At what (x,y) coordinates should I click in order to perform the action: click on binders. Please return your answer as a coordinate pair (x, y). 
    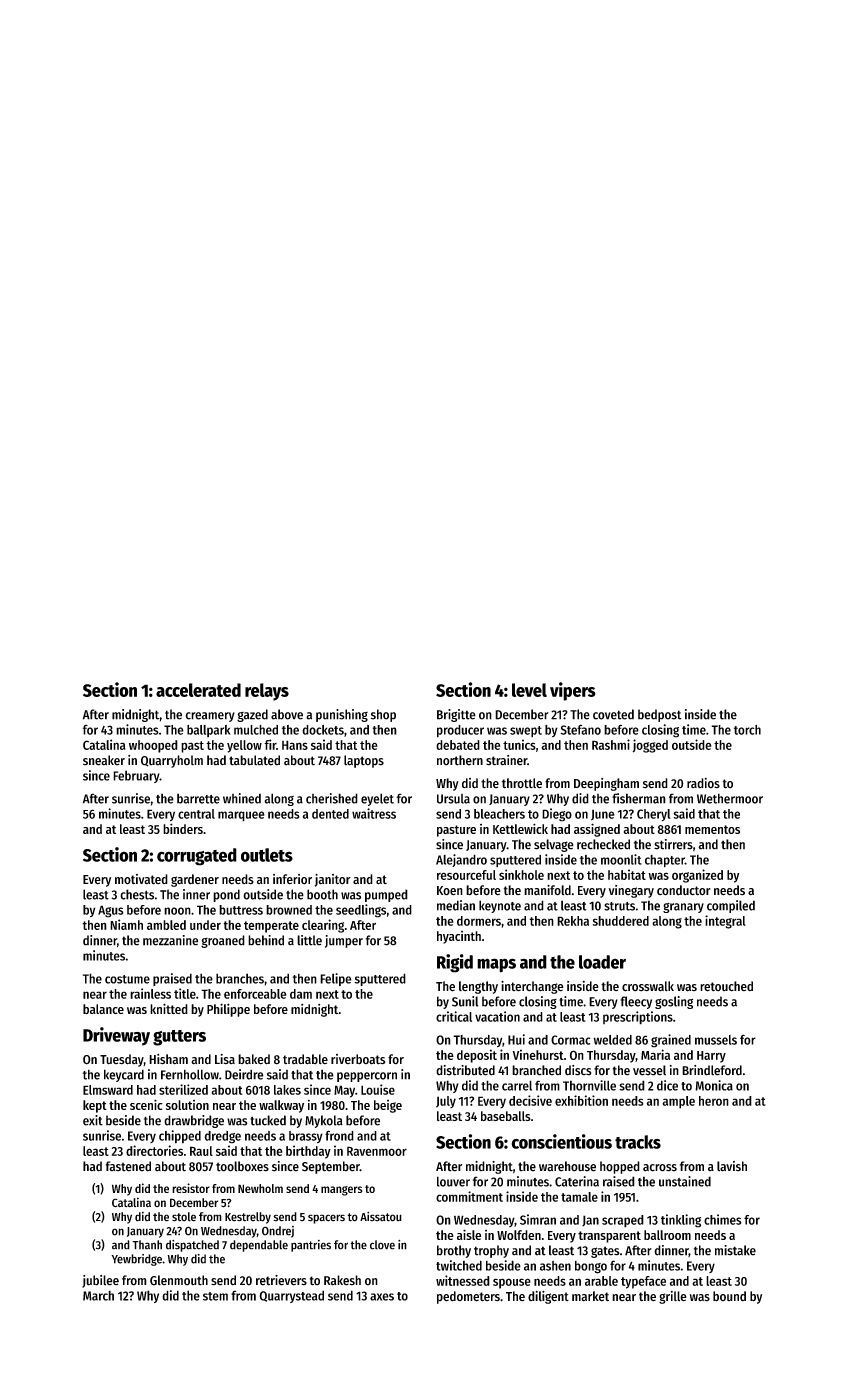
    Looking at the image, I should click on (183, 828).
